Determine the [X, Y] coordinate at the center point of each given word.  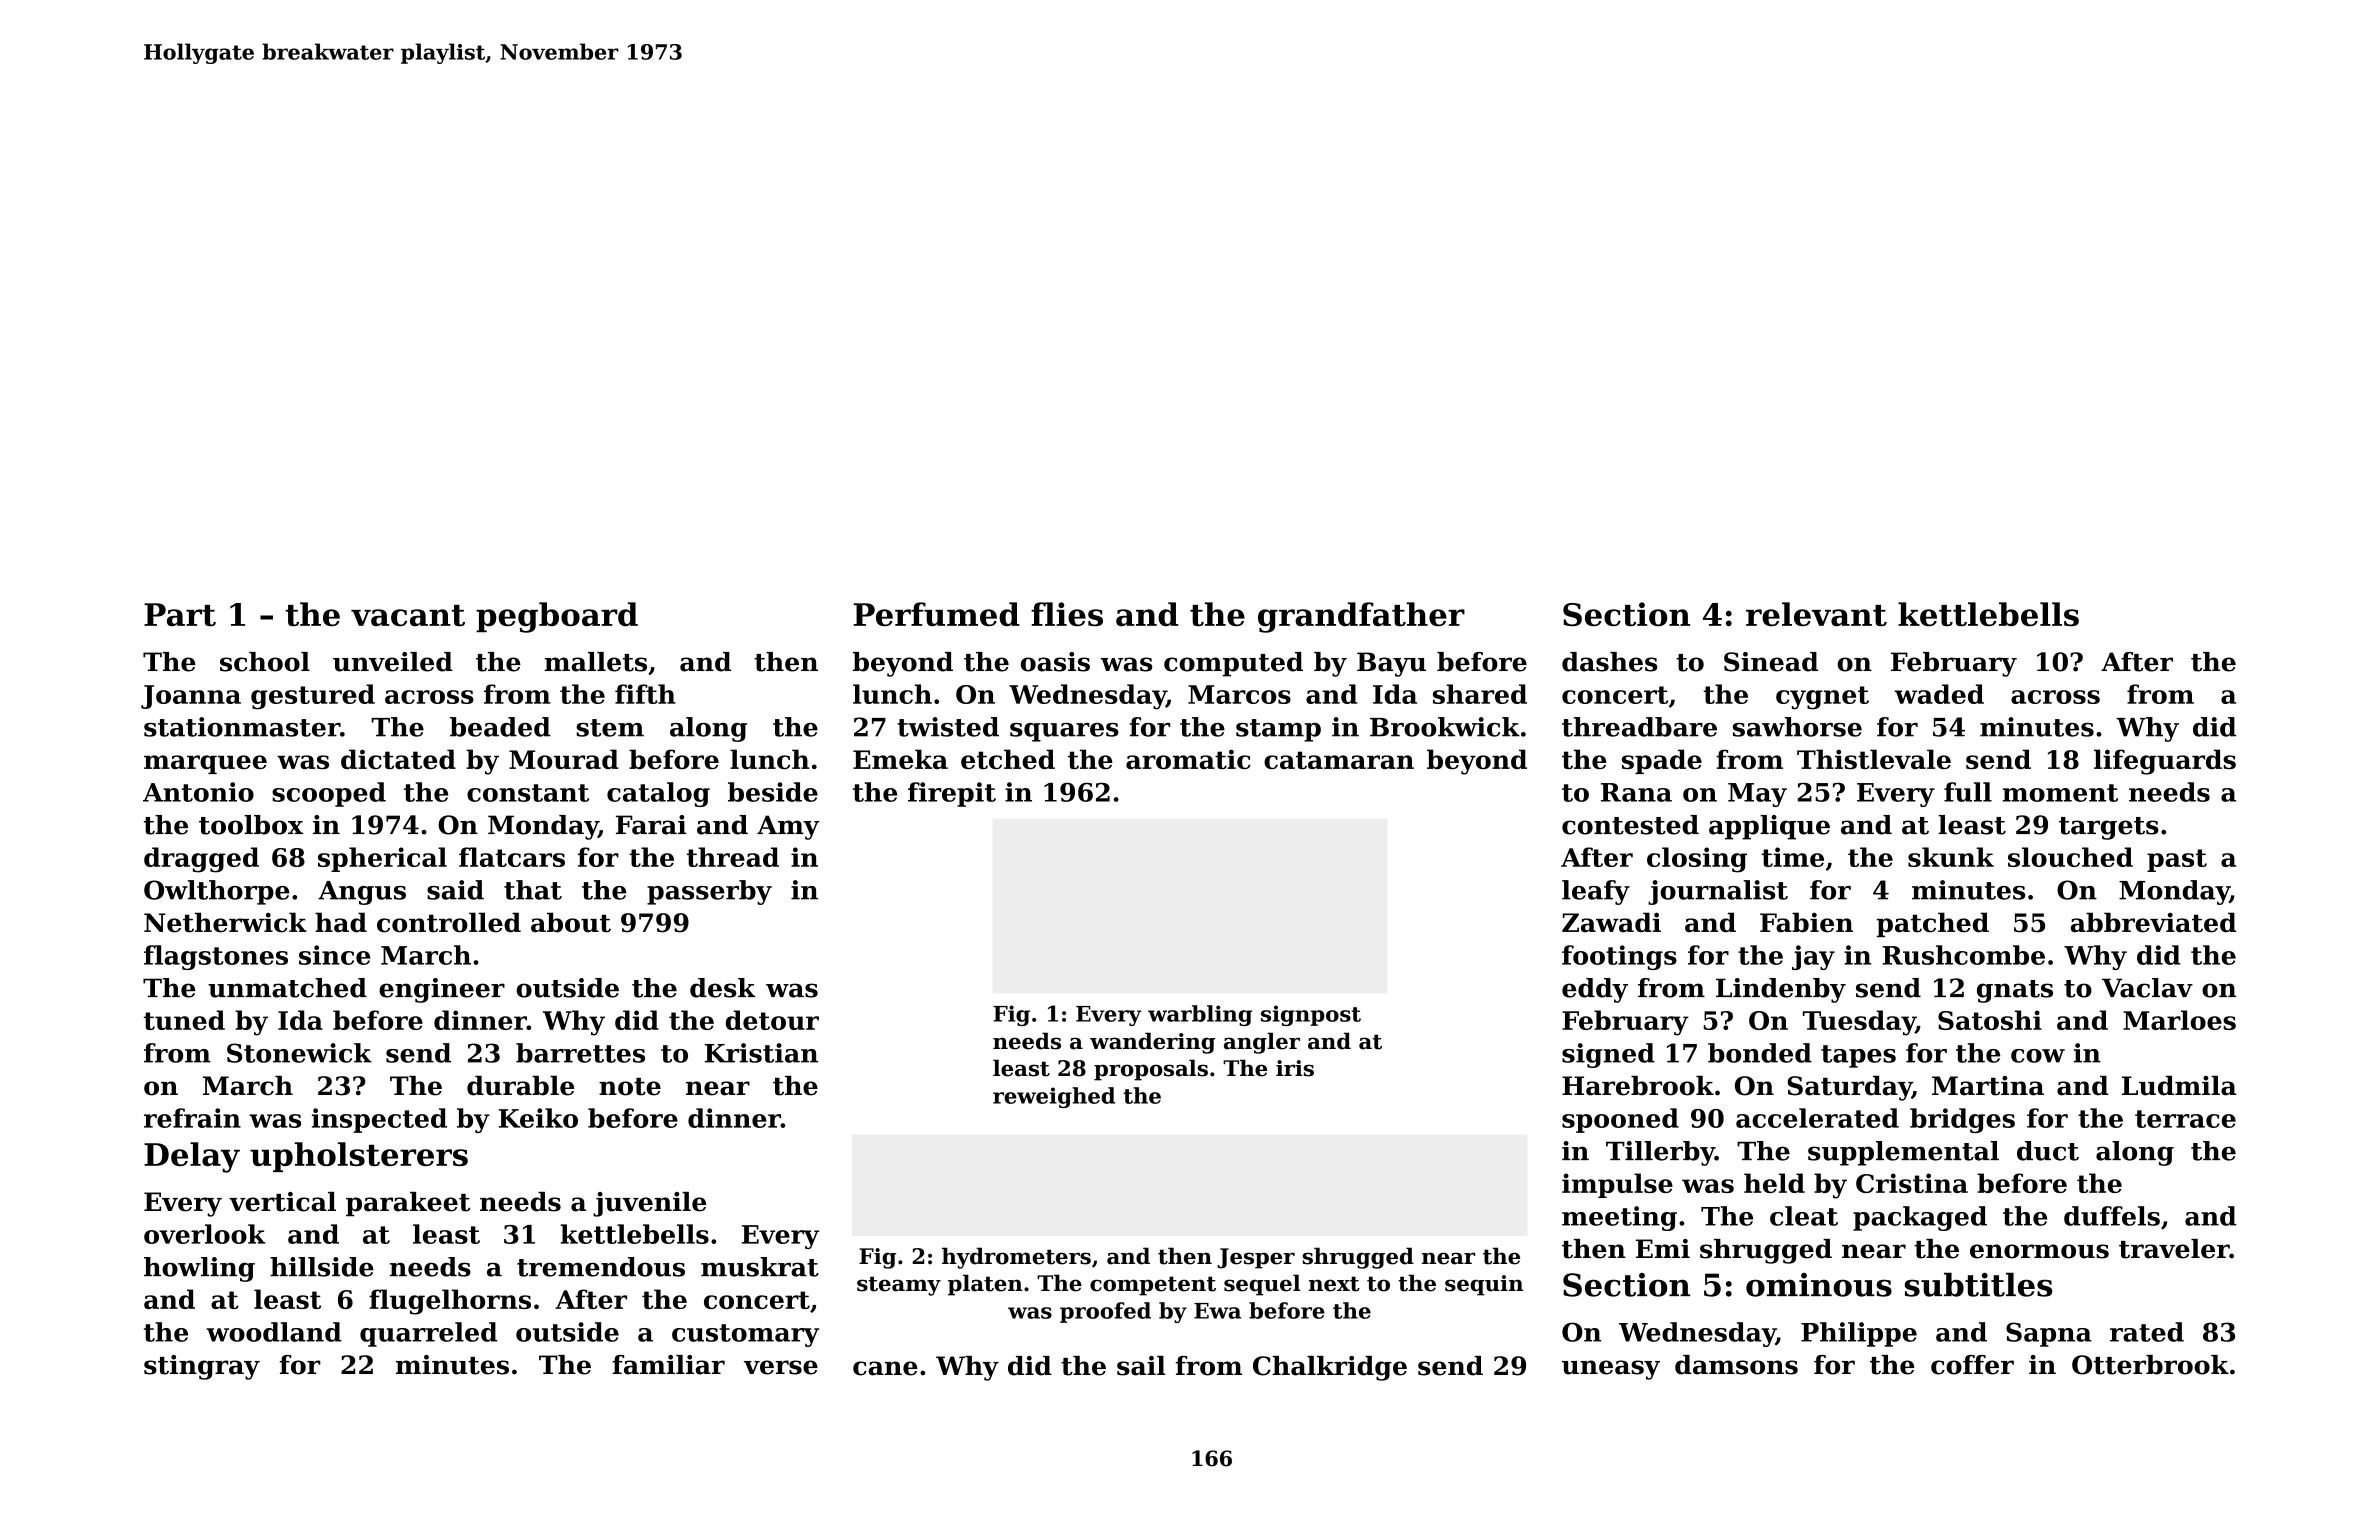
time [1793, 857]
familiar [669, 1365]
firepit [952, 794]
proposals [1151, 1070]
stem [610, 728]
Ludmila [2179, 1086]
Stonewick [299, 1053]
